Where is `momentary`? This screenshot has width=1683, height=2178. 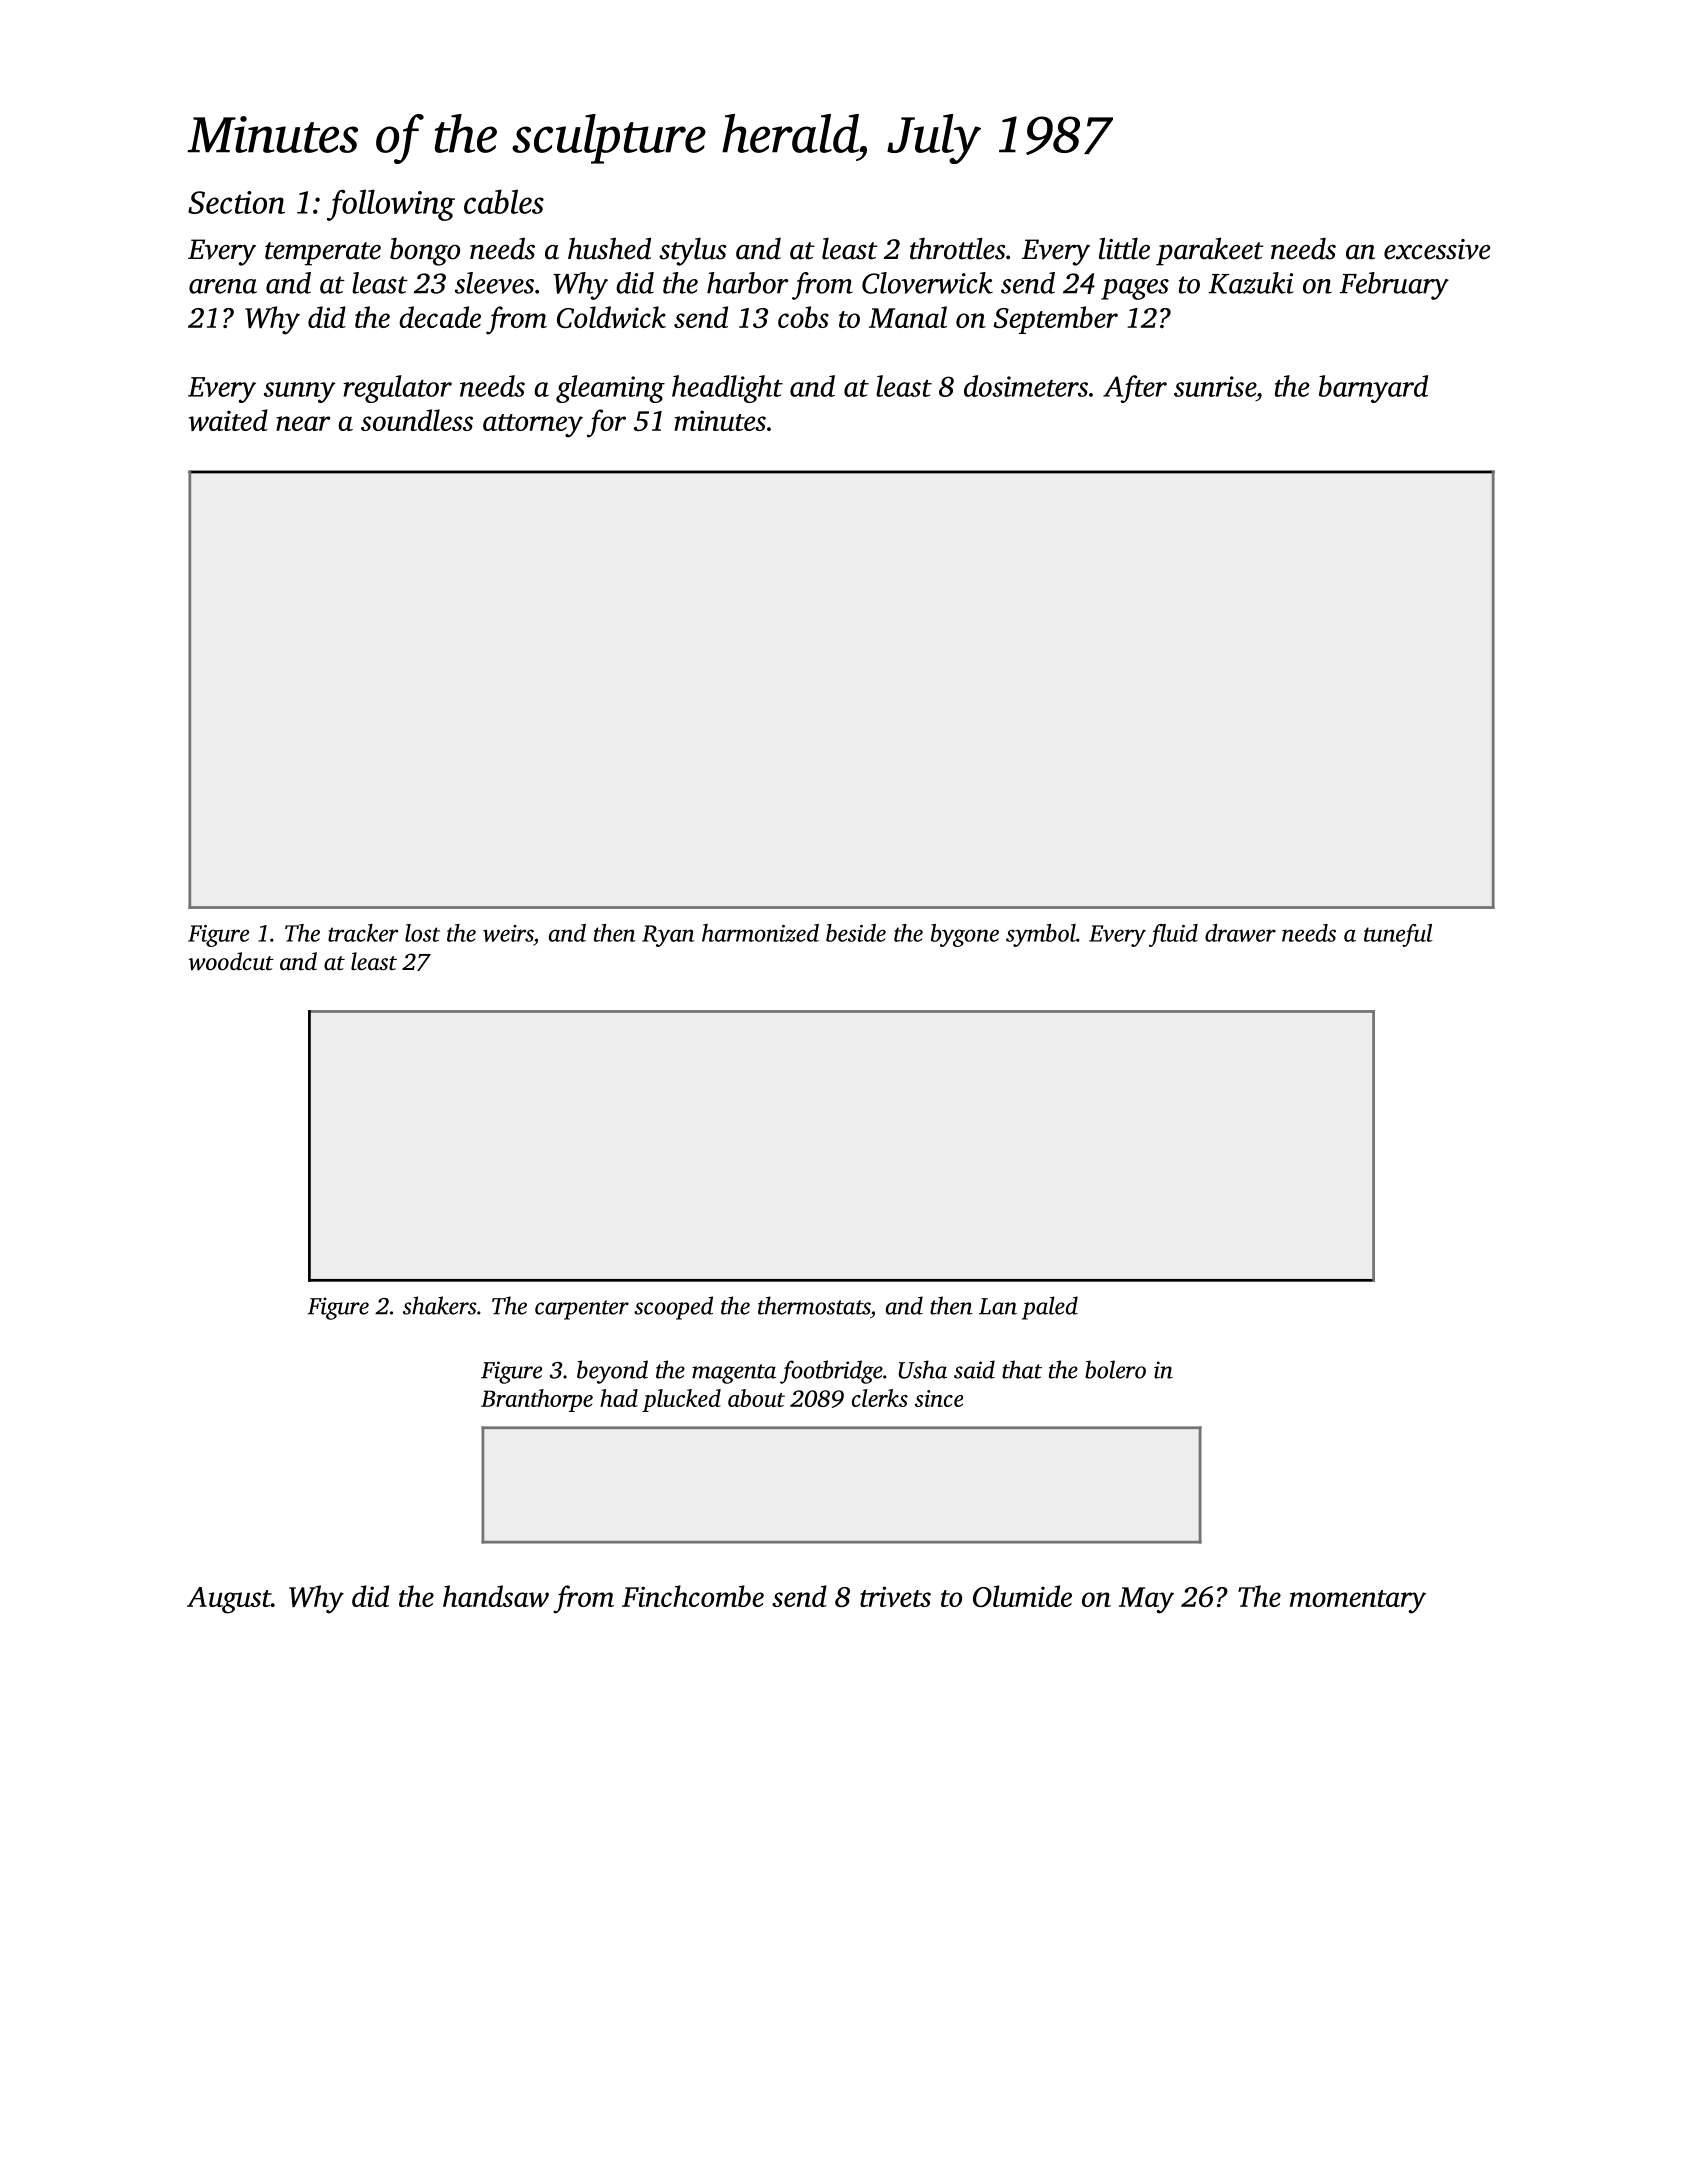
momentary is located at coordinates (1358, 1602).
